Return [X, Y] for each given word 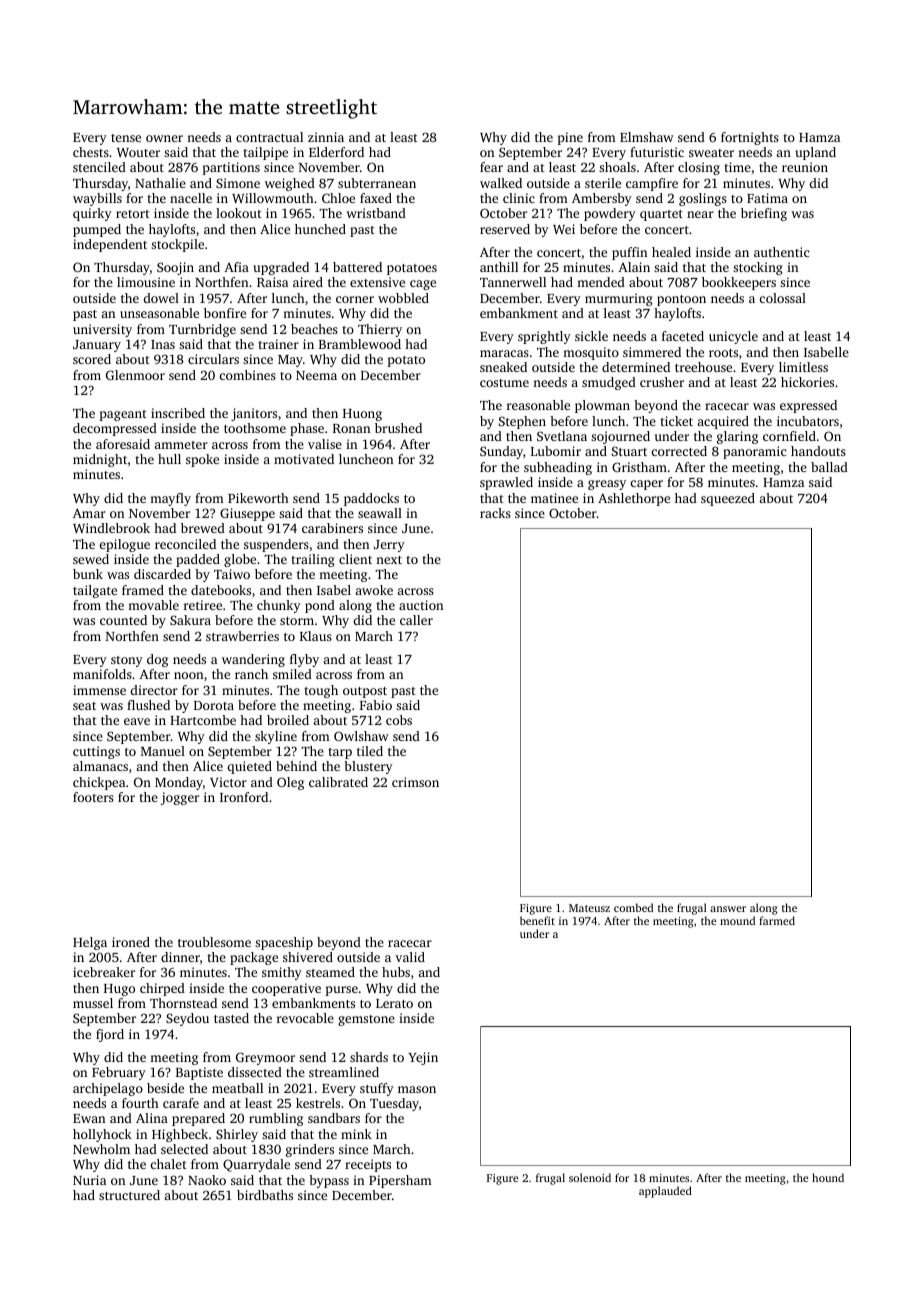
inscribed [178, 413]
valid [410, 957]
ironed [131, 942]
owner [164, 138]
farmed [777, 920]
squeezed [728, 499]
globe [240, 560]
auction [421, 605]
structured [129, 1195]
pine [570, 138]
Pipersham [400, 1181]
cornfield [789, 436]
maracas [504, 353]
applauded [665, 1192]
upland [816, 153]
